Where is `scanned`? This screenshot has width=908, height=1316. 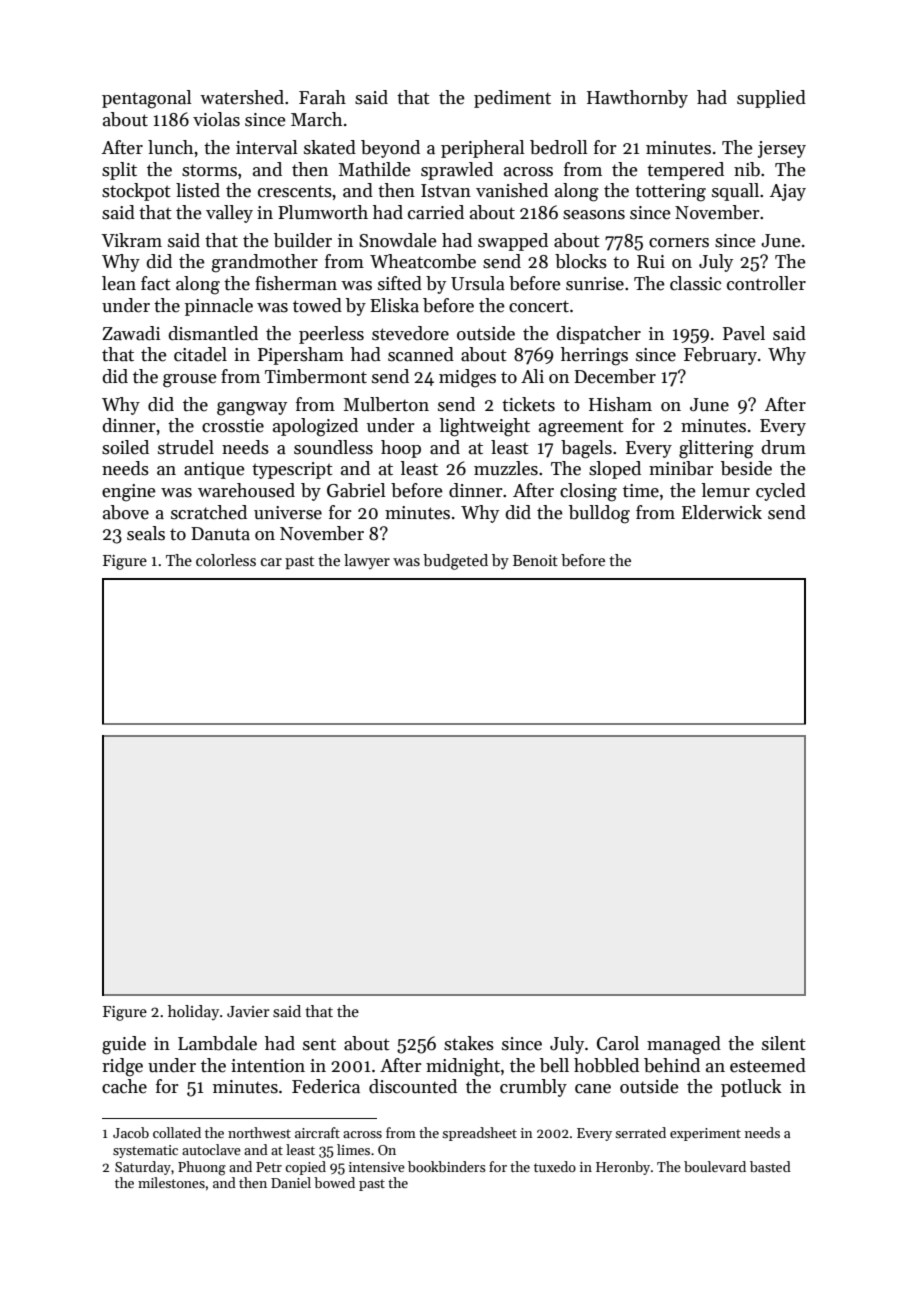
scanned is located at coordinates (421, 354).
